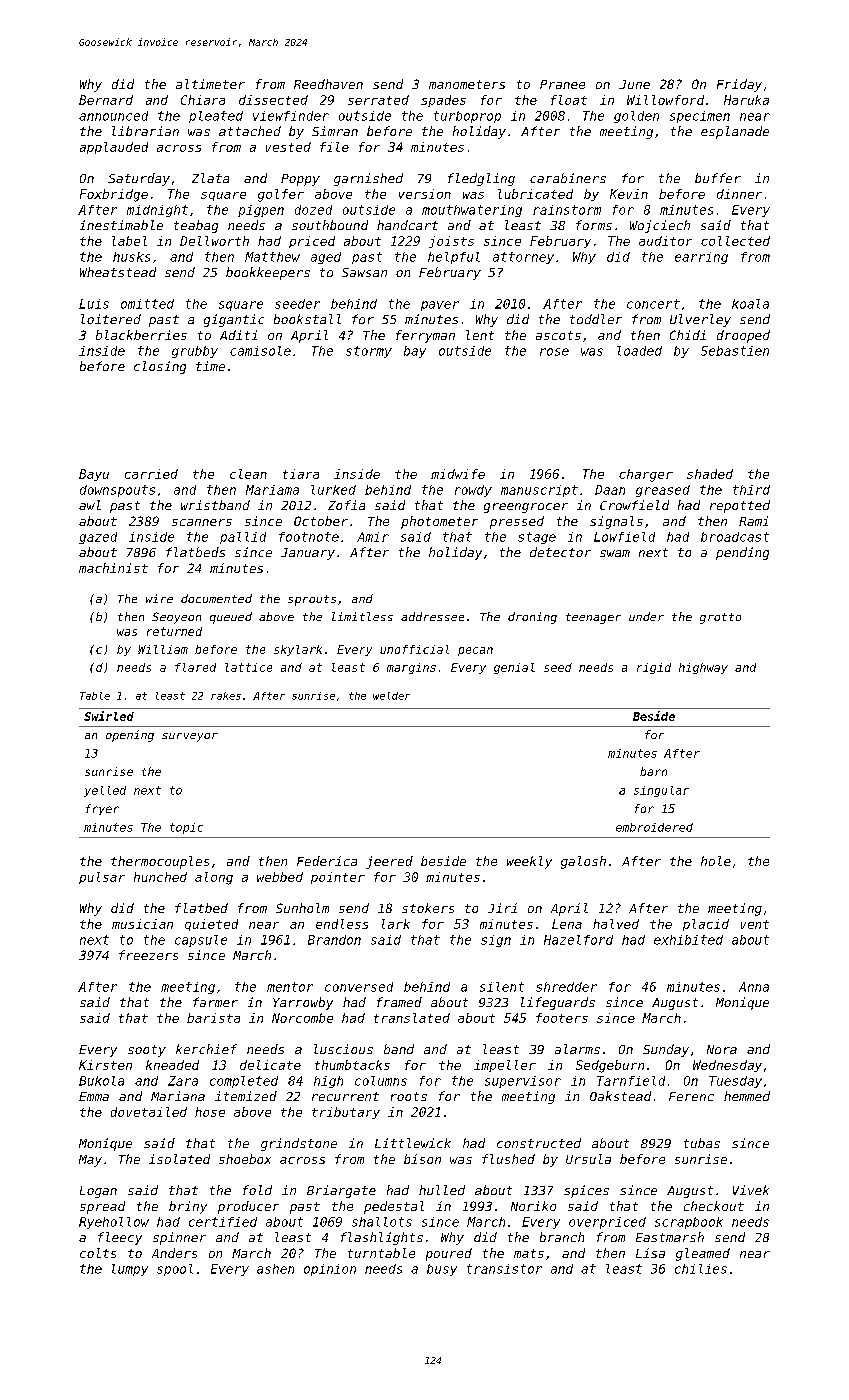  I want to click on mentor, so click(290, 987).
